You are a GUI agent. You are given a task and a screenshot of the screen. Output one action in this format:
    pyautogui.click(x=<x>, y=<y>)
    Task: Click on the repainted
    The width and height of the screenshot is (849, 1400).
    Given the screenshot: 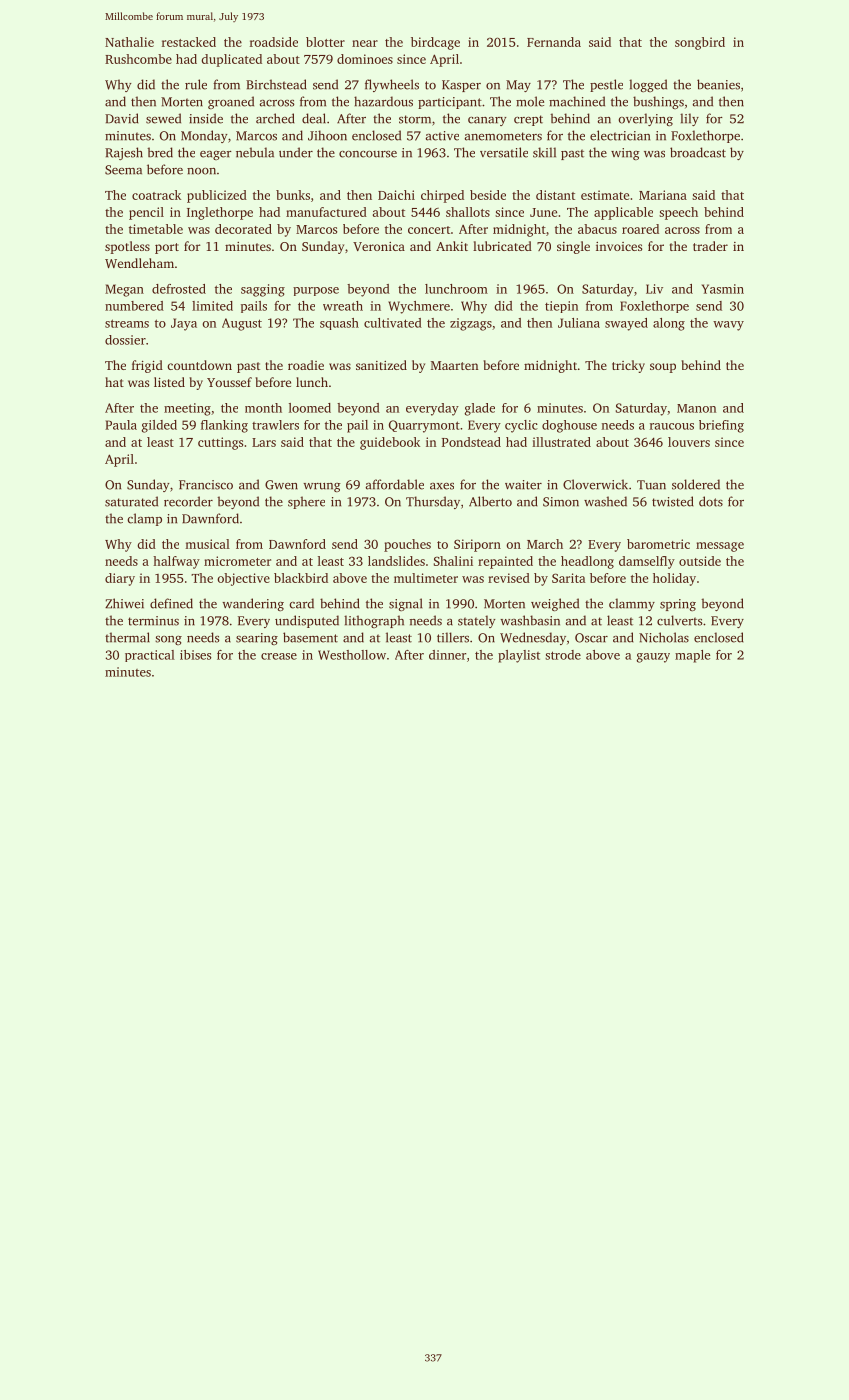 What is the action you would take?
    pyautogui.click(x=505, y=562)
